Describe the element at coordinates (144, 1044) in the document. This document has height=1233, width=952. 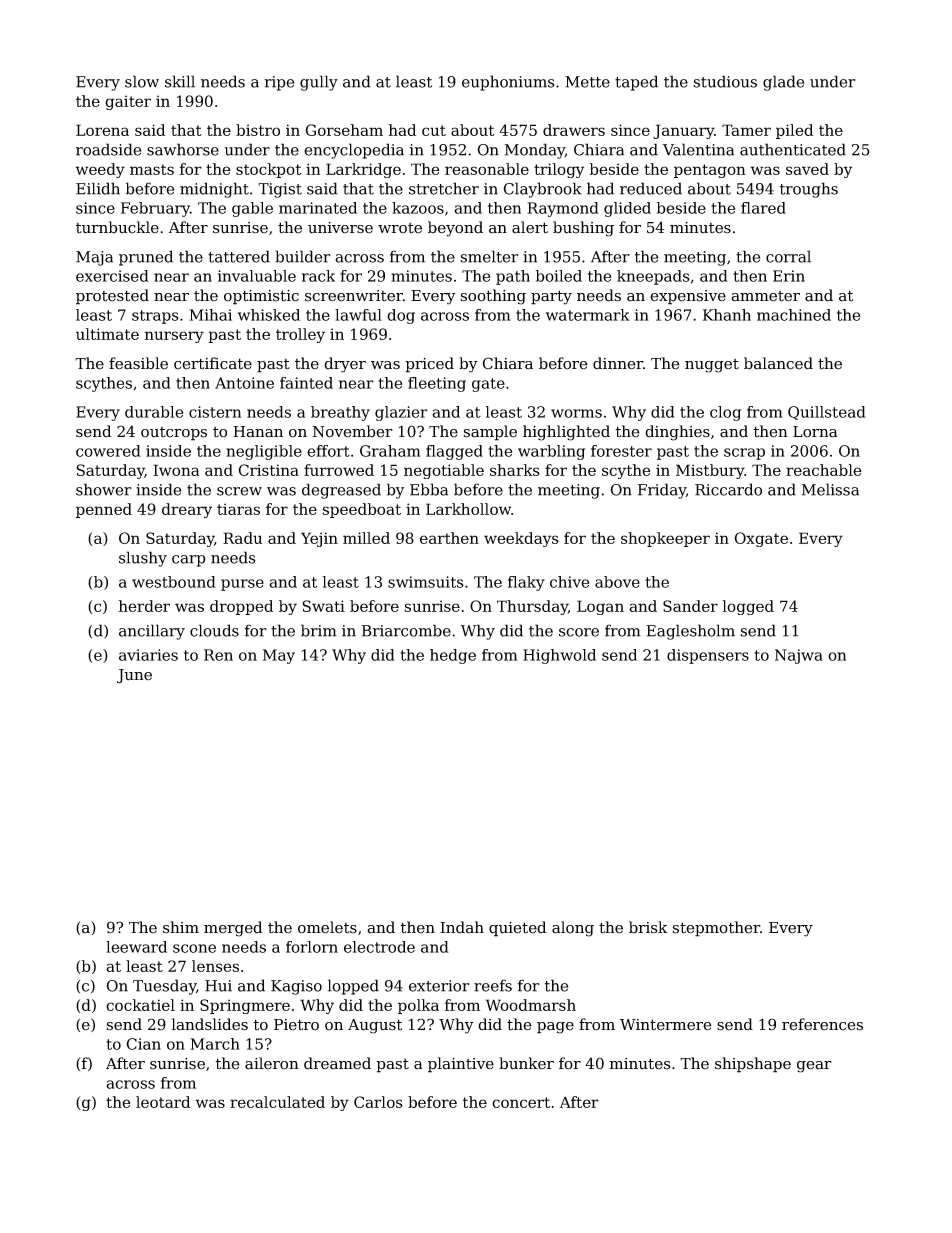
I see `Cian` at that location.
